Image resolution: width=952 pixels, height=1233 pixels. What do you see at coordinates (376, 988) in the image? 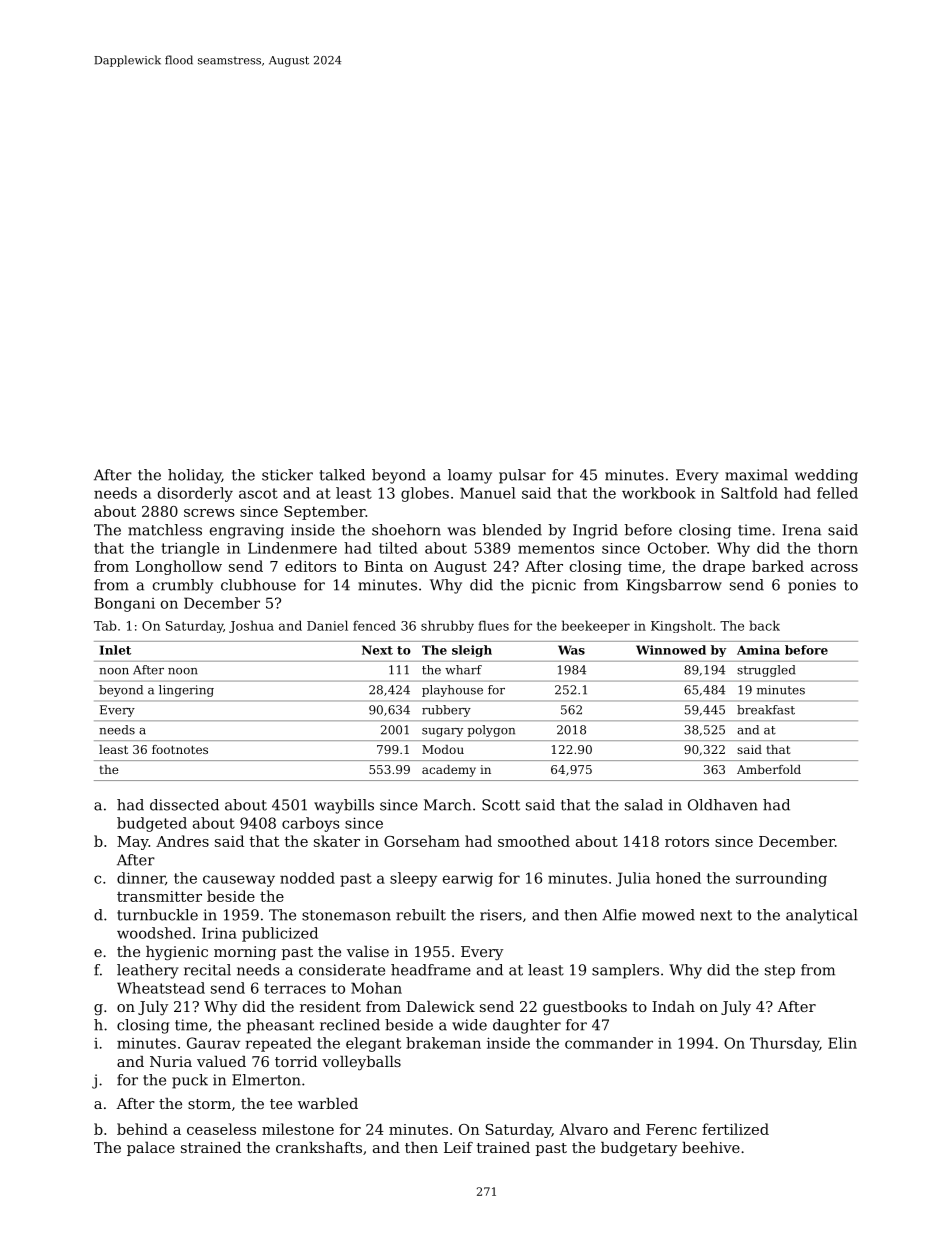
I see `Mohan` at bounding box center [376, 988].
